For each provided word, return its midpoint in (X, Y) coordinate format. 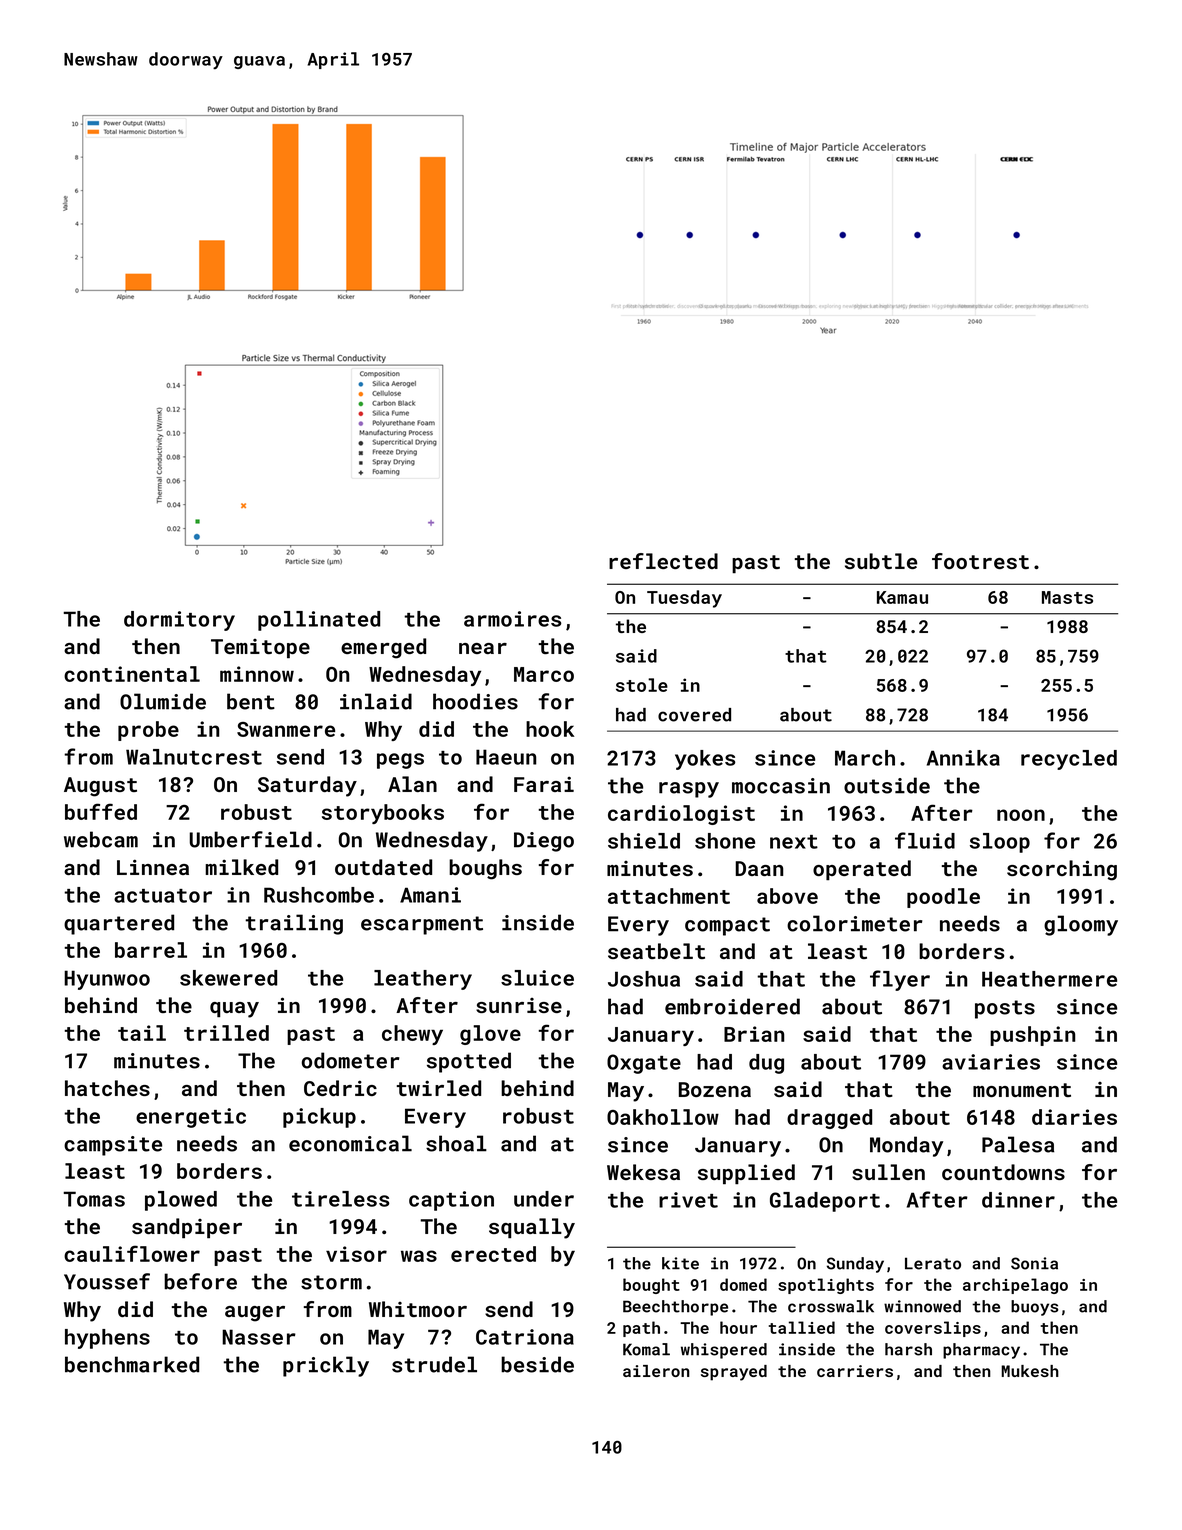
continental (132, 674)
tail (142, 1033)
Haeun (506, 757)
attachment (669, 896)
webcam (101, 839)
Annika (963, 758)
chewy (412, 1035)
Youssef (107, 1281)
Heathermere (1049, 979)
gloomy (1081, 925)
